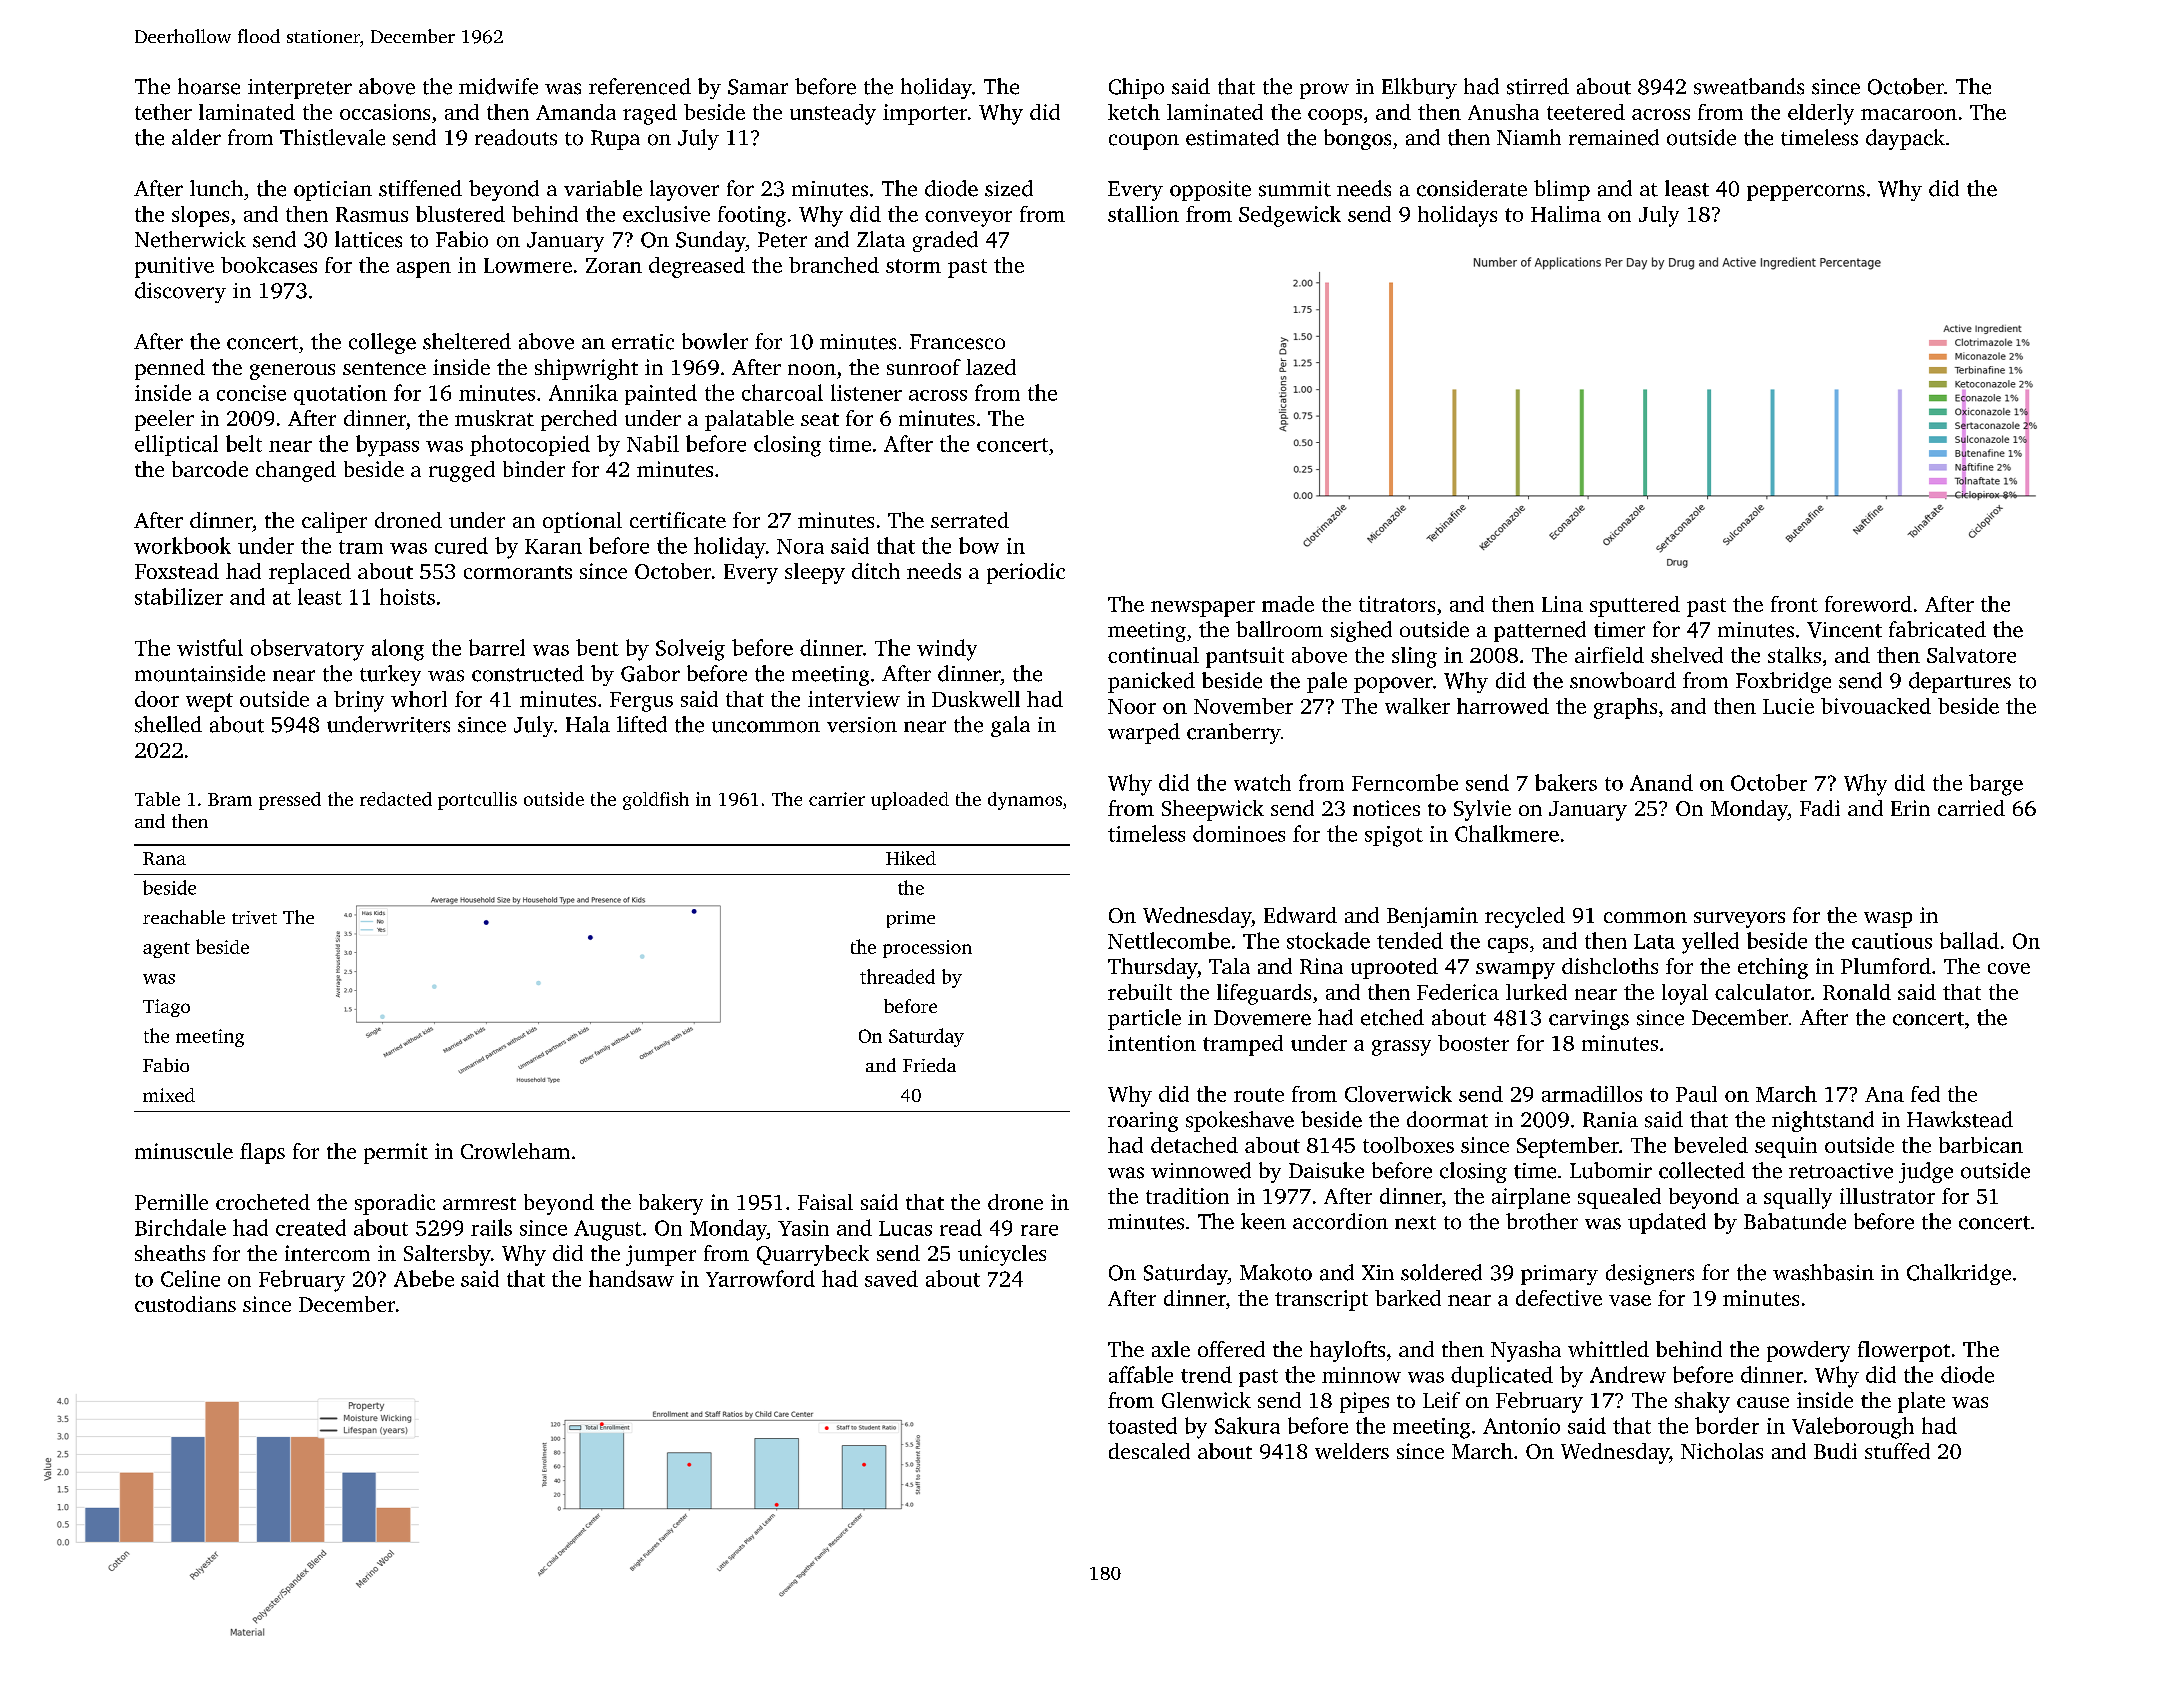  Describe the element at coordinates (1259, 1095) in the image. I see `route` at that location.
